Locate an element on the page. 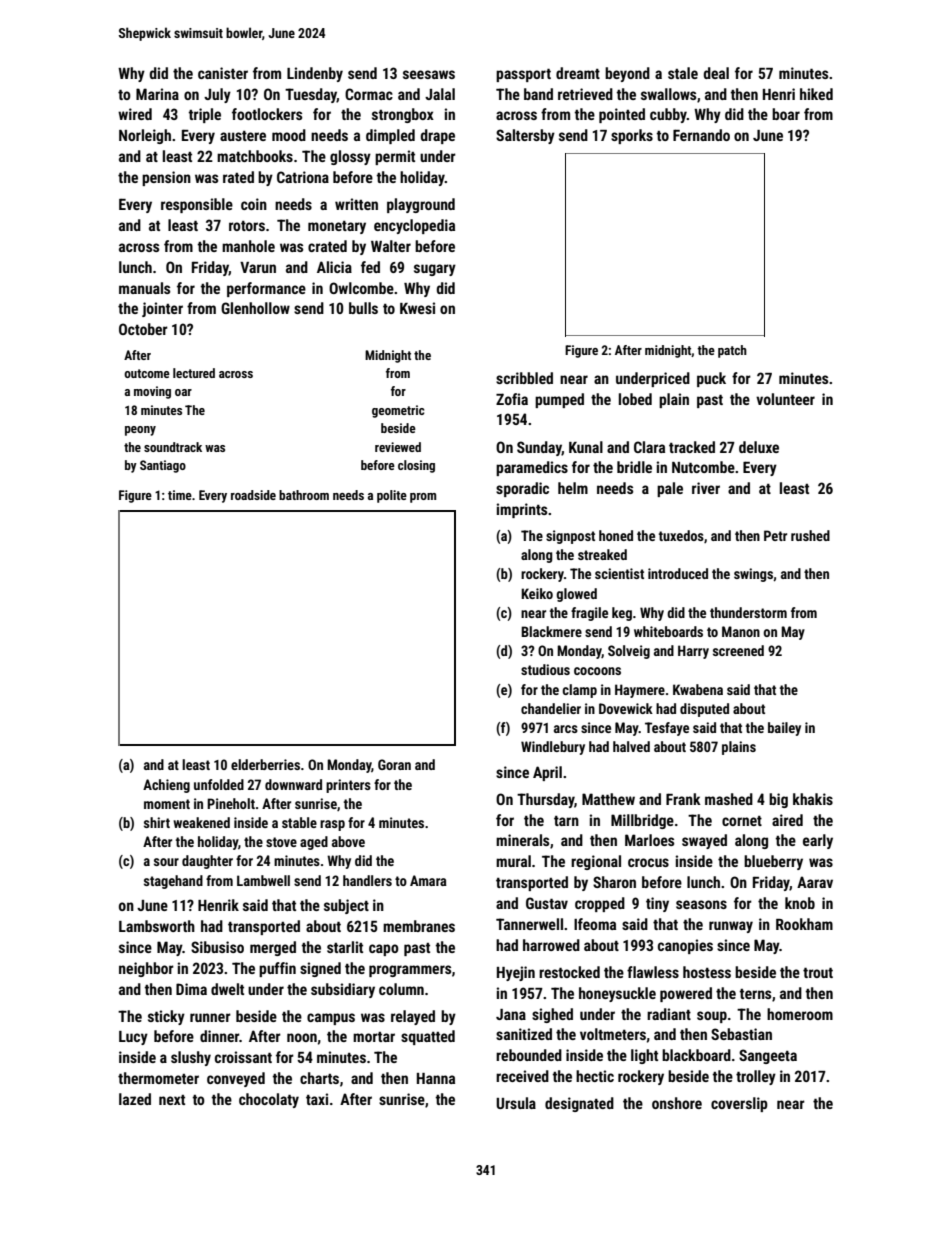 The width and height of the page is (952, 1233). Norleigh is located at coordinates (145, 136).
